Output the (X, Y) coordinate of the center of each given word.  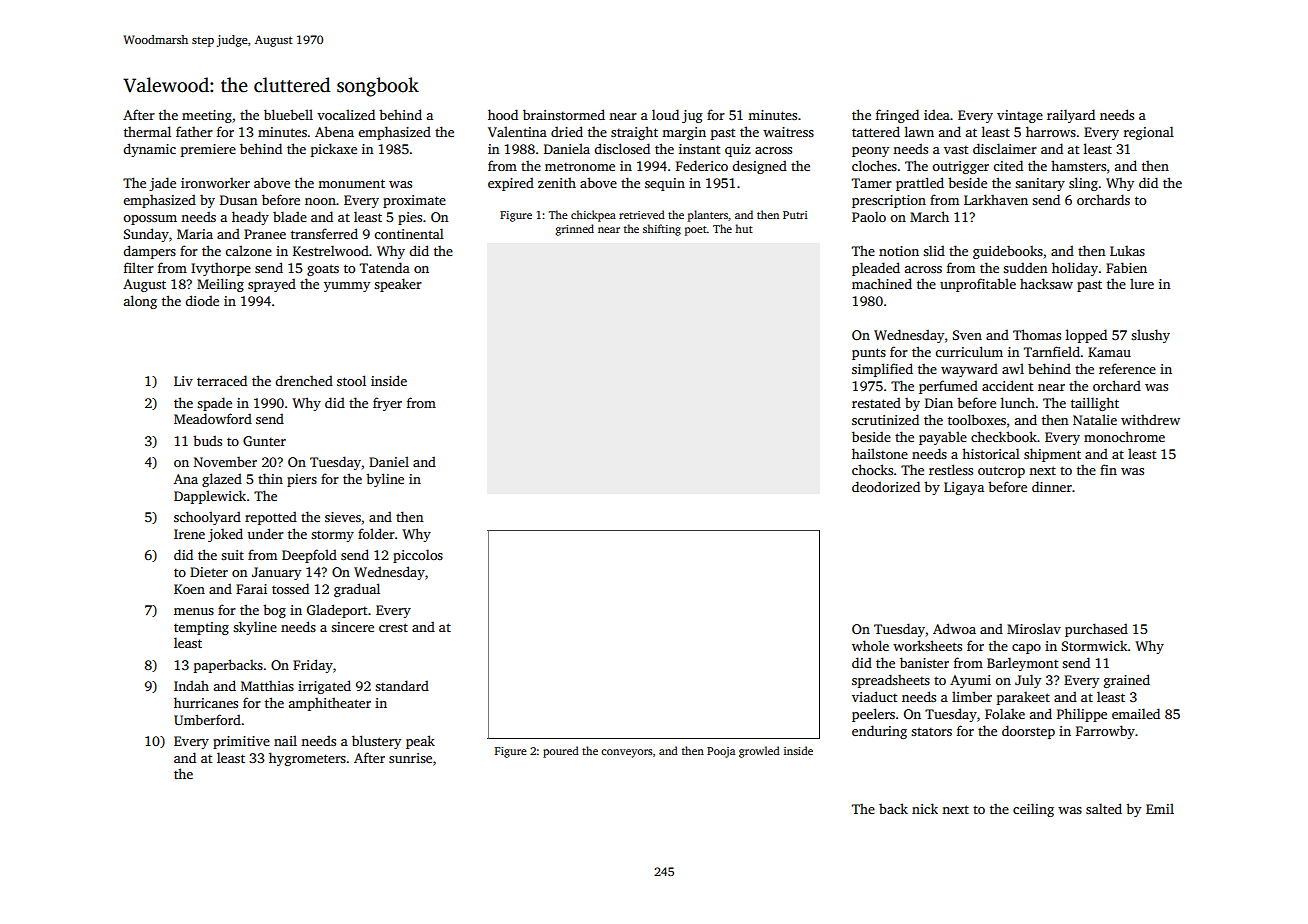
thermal (147, 131)
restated (876, 402)
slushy (1150, 336)
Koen (189, 589)
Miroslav (1034, 628)
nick (925, 808)
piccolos (418, 556)
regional (1149, 133)
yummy (347, 287)
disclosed (622, 148)
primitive (241, 742)
